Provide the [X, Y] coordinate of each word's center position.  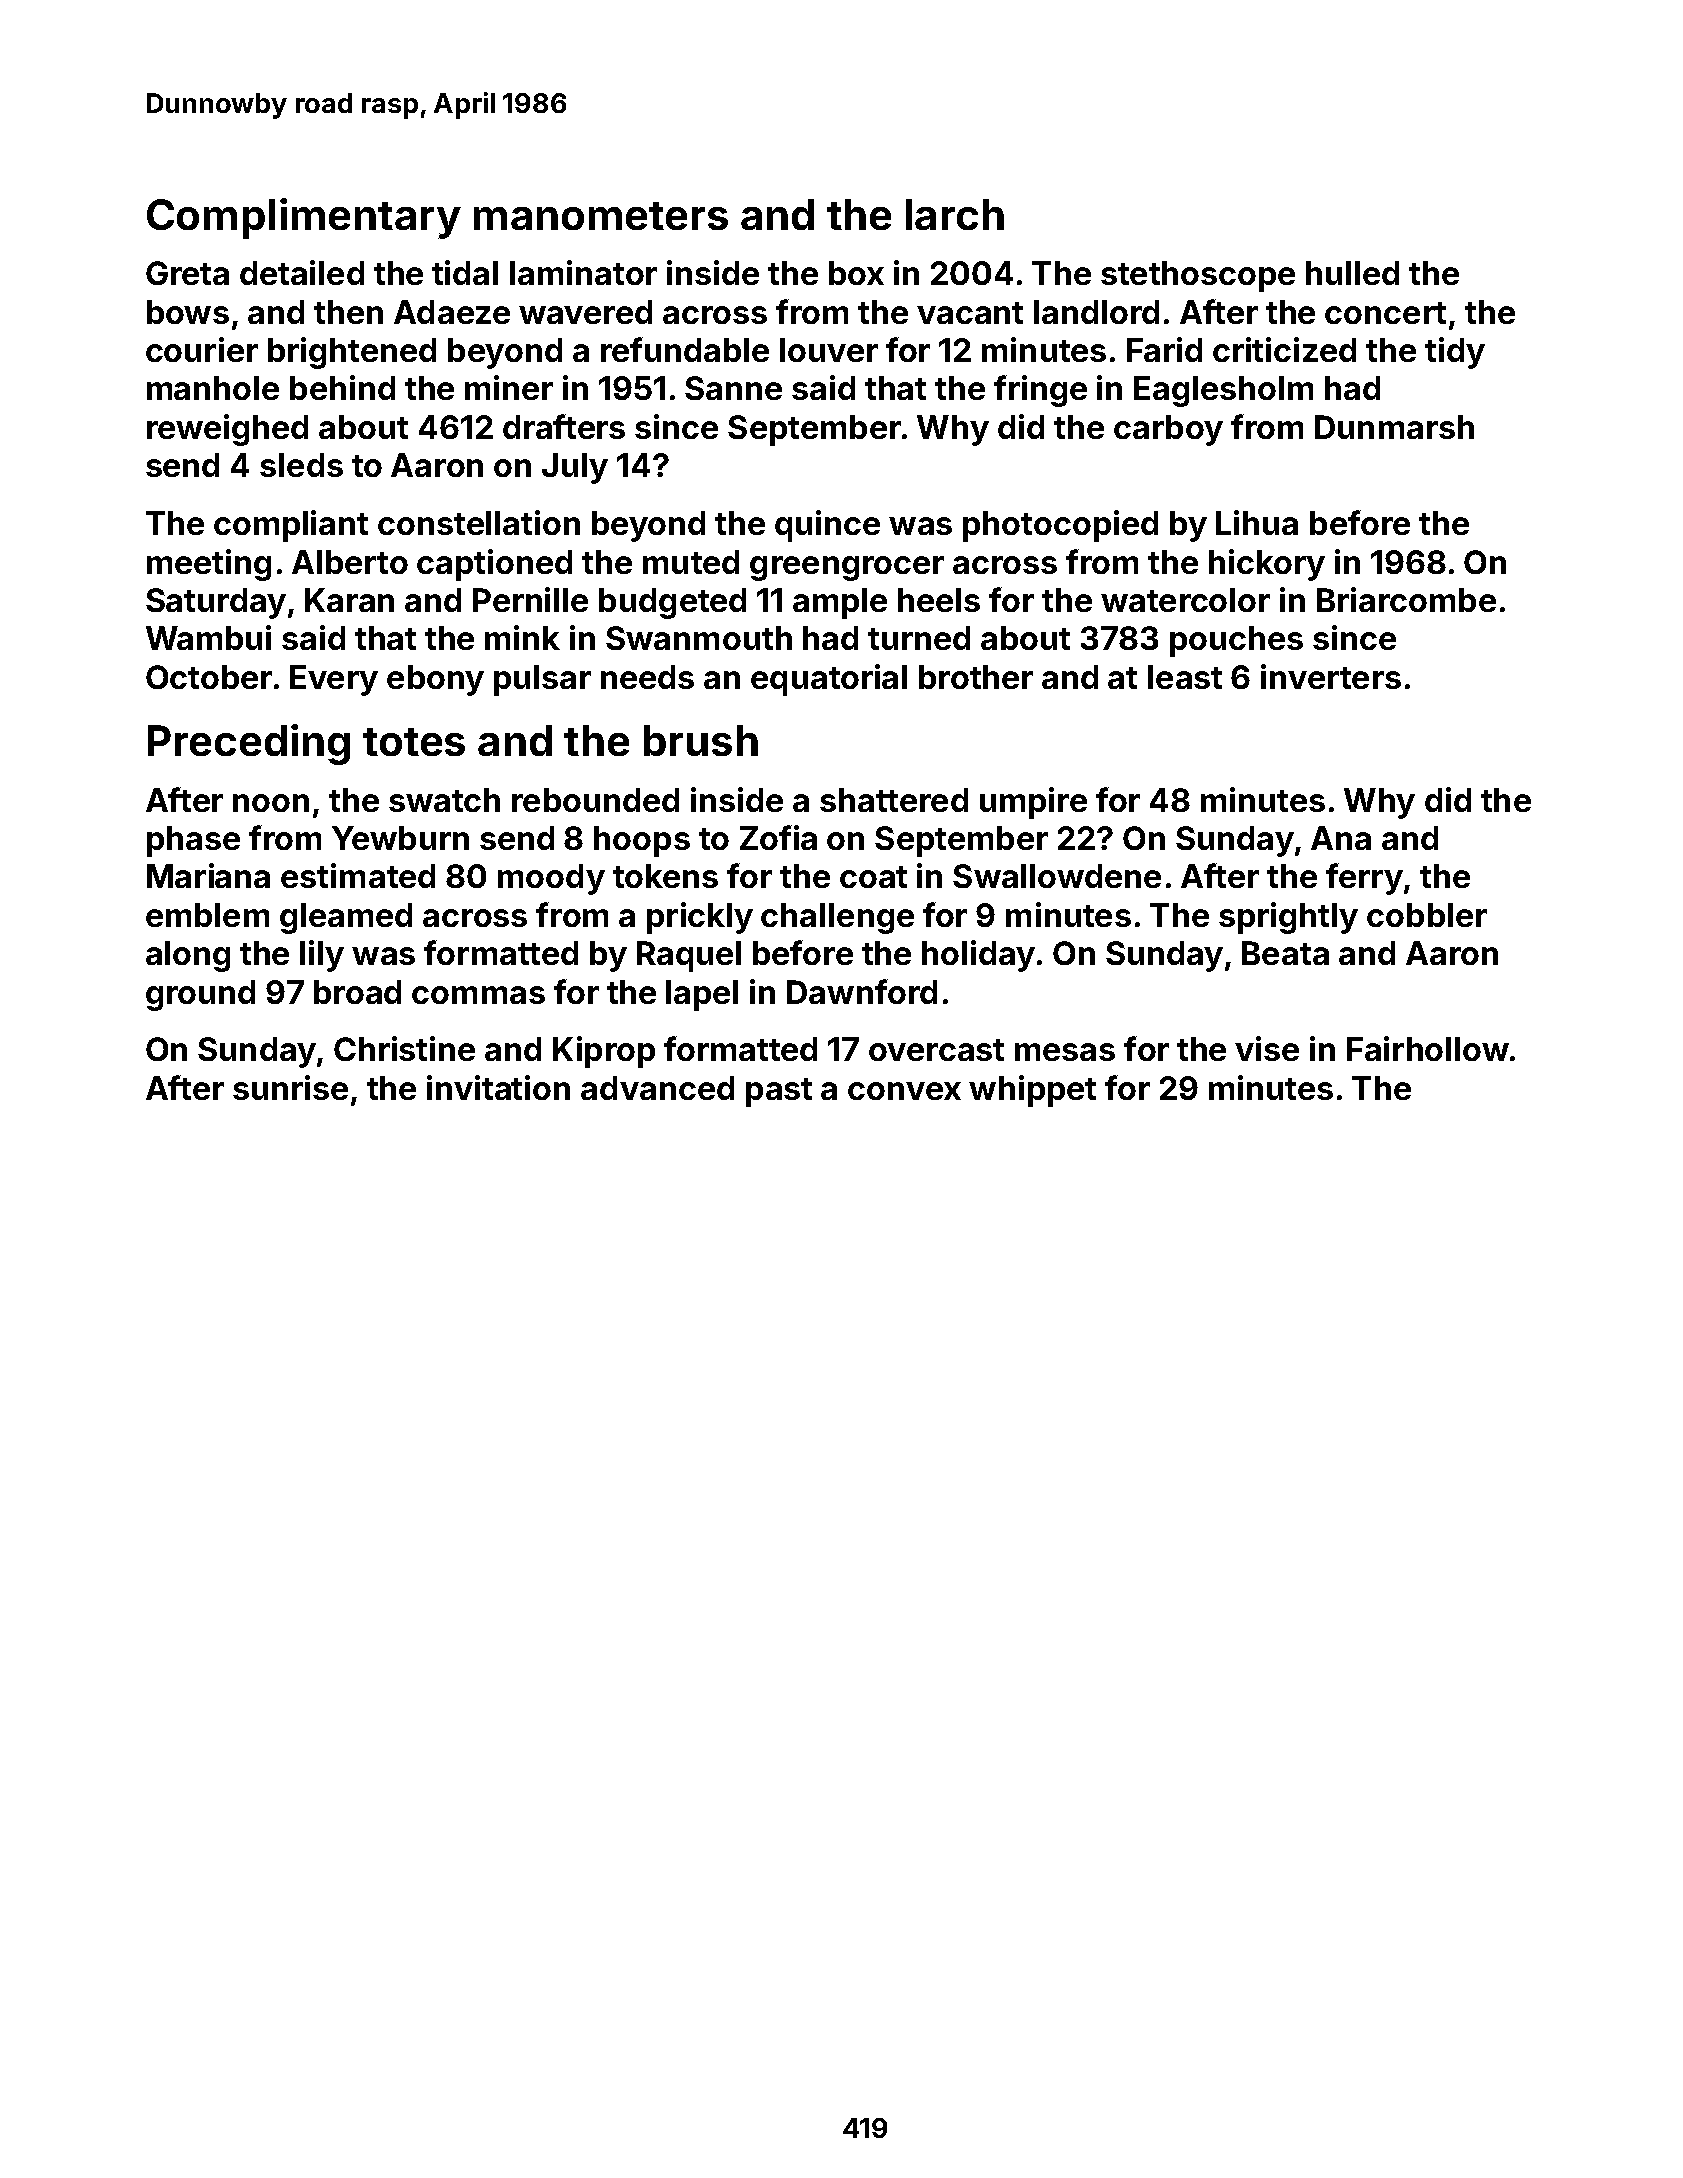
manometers [601, 216]
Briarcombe [1406, 599]
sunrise [290, 1087]
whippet [1032, 1091]
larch [955, 214]
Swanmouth [699, 638]
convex [904, 1091]
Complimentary [304, 218]
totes [414, 742]
